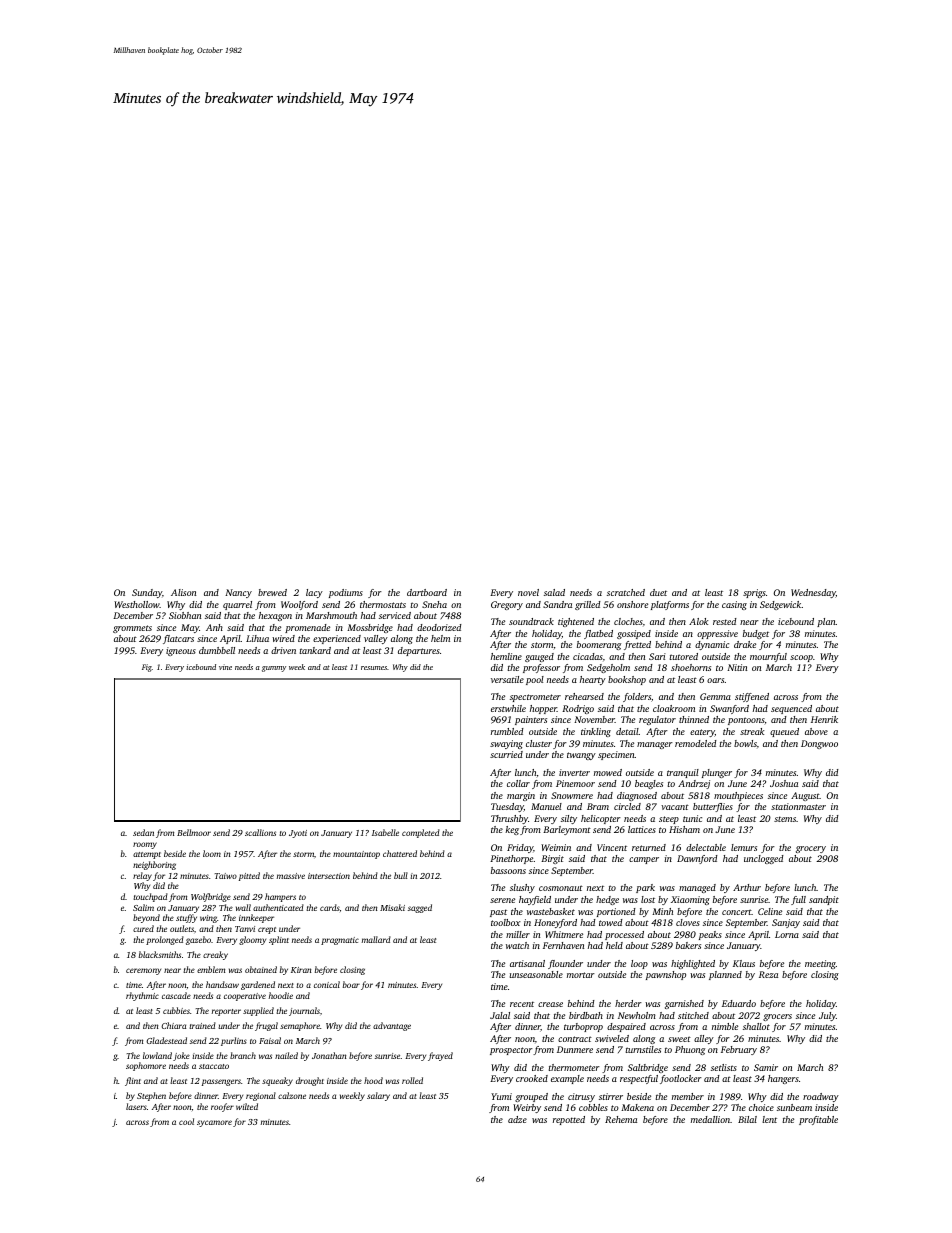 The image size is (952, 1233). Describe the element at coordinates (143, 928) in the screenshot. I see `cured` at that location.
